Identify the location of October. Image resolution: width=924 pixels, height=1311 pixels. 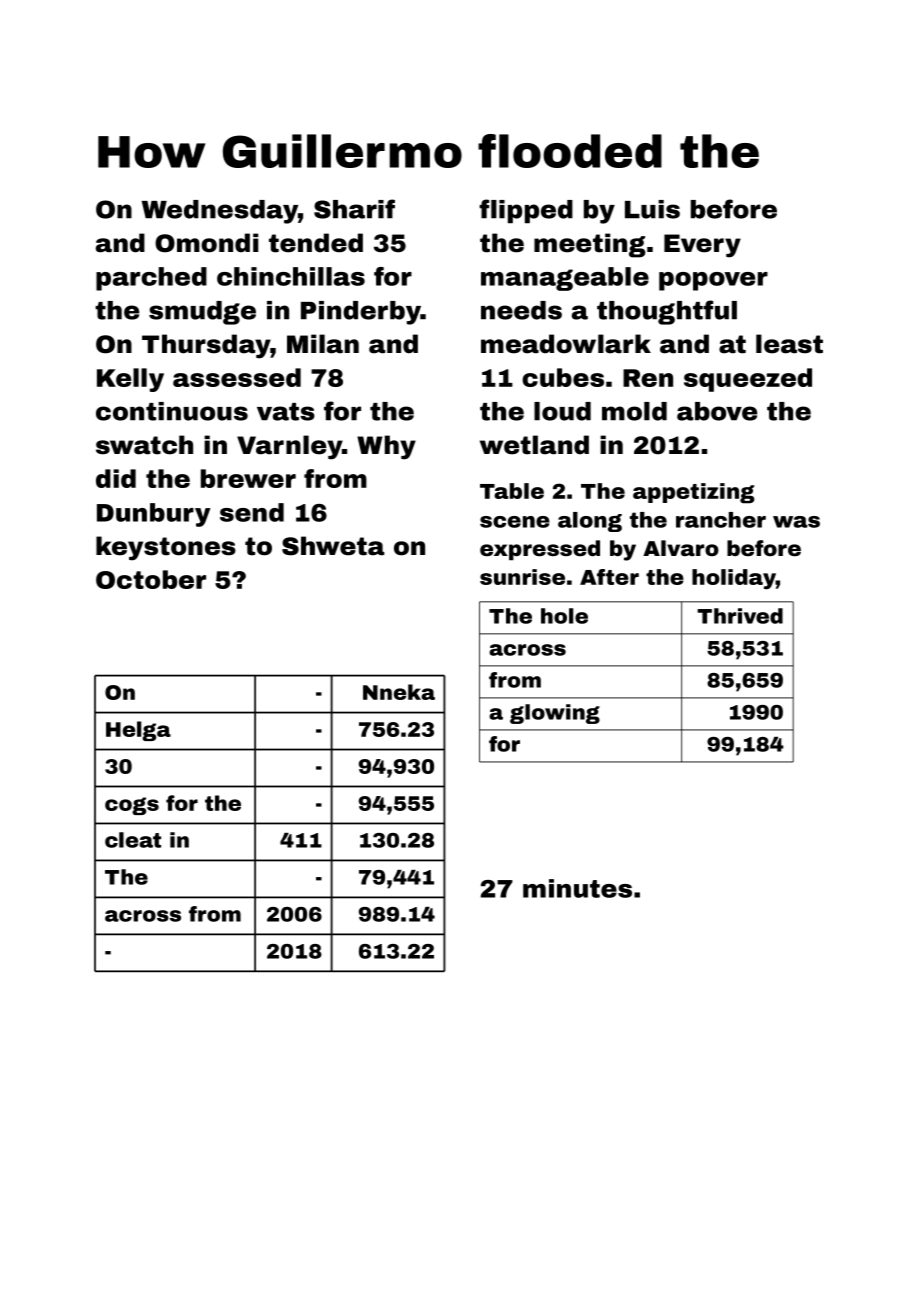
(151, 579).
